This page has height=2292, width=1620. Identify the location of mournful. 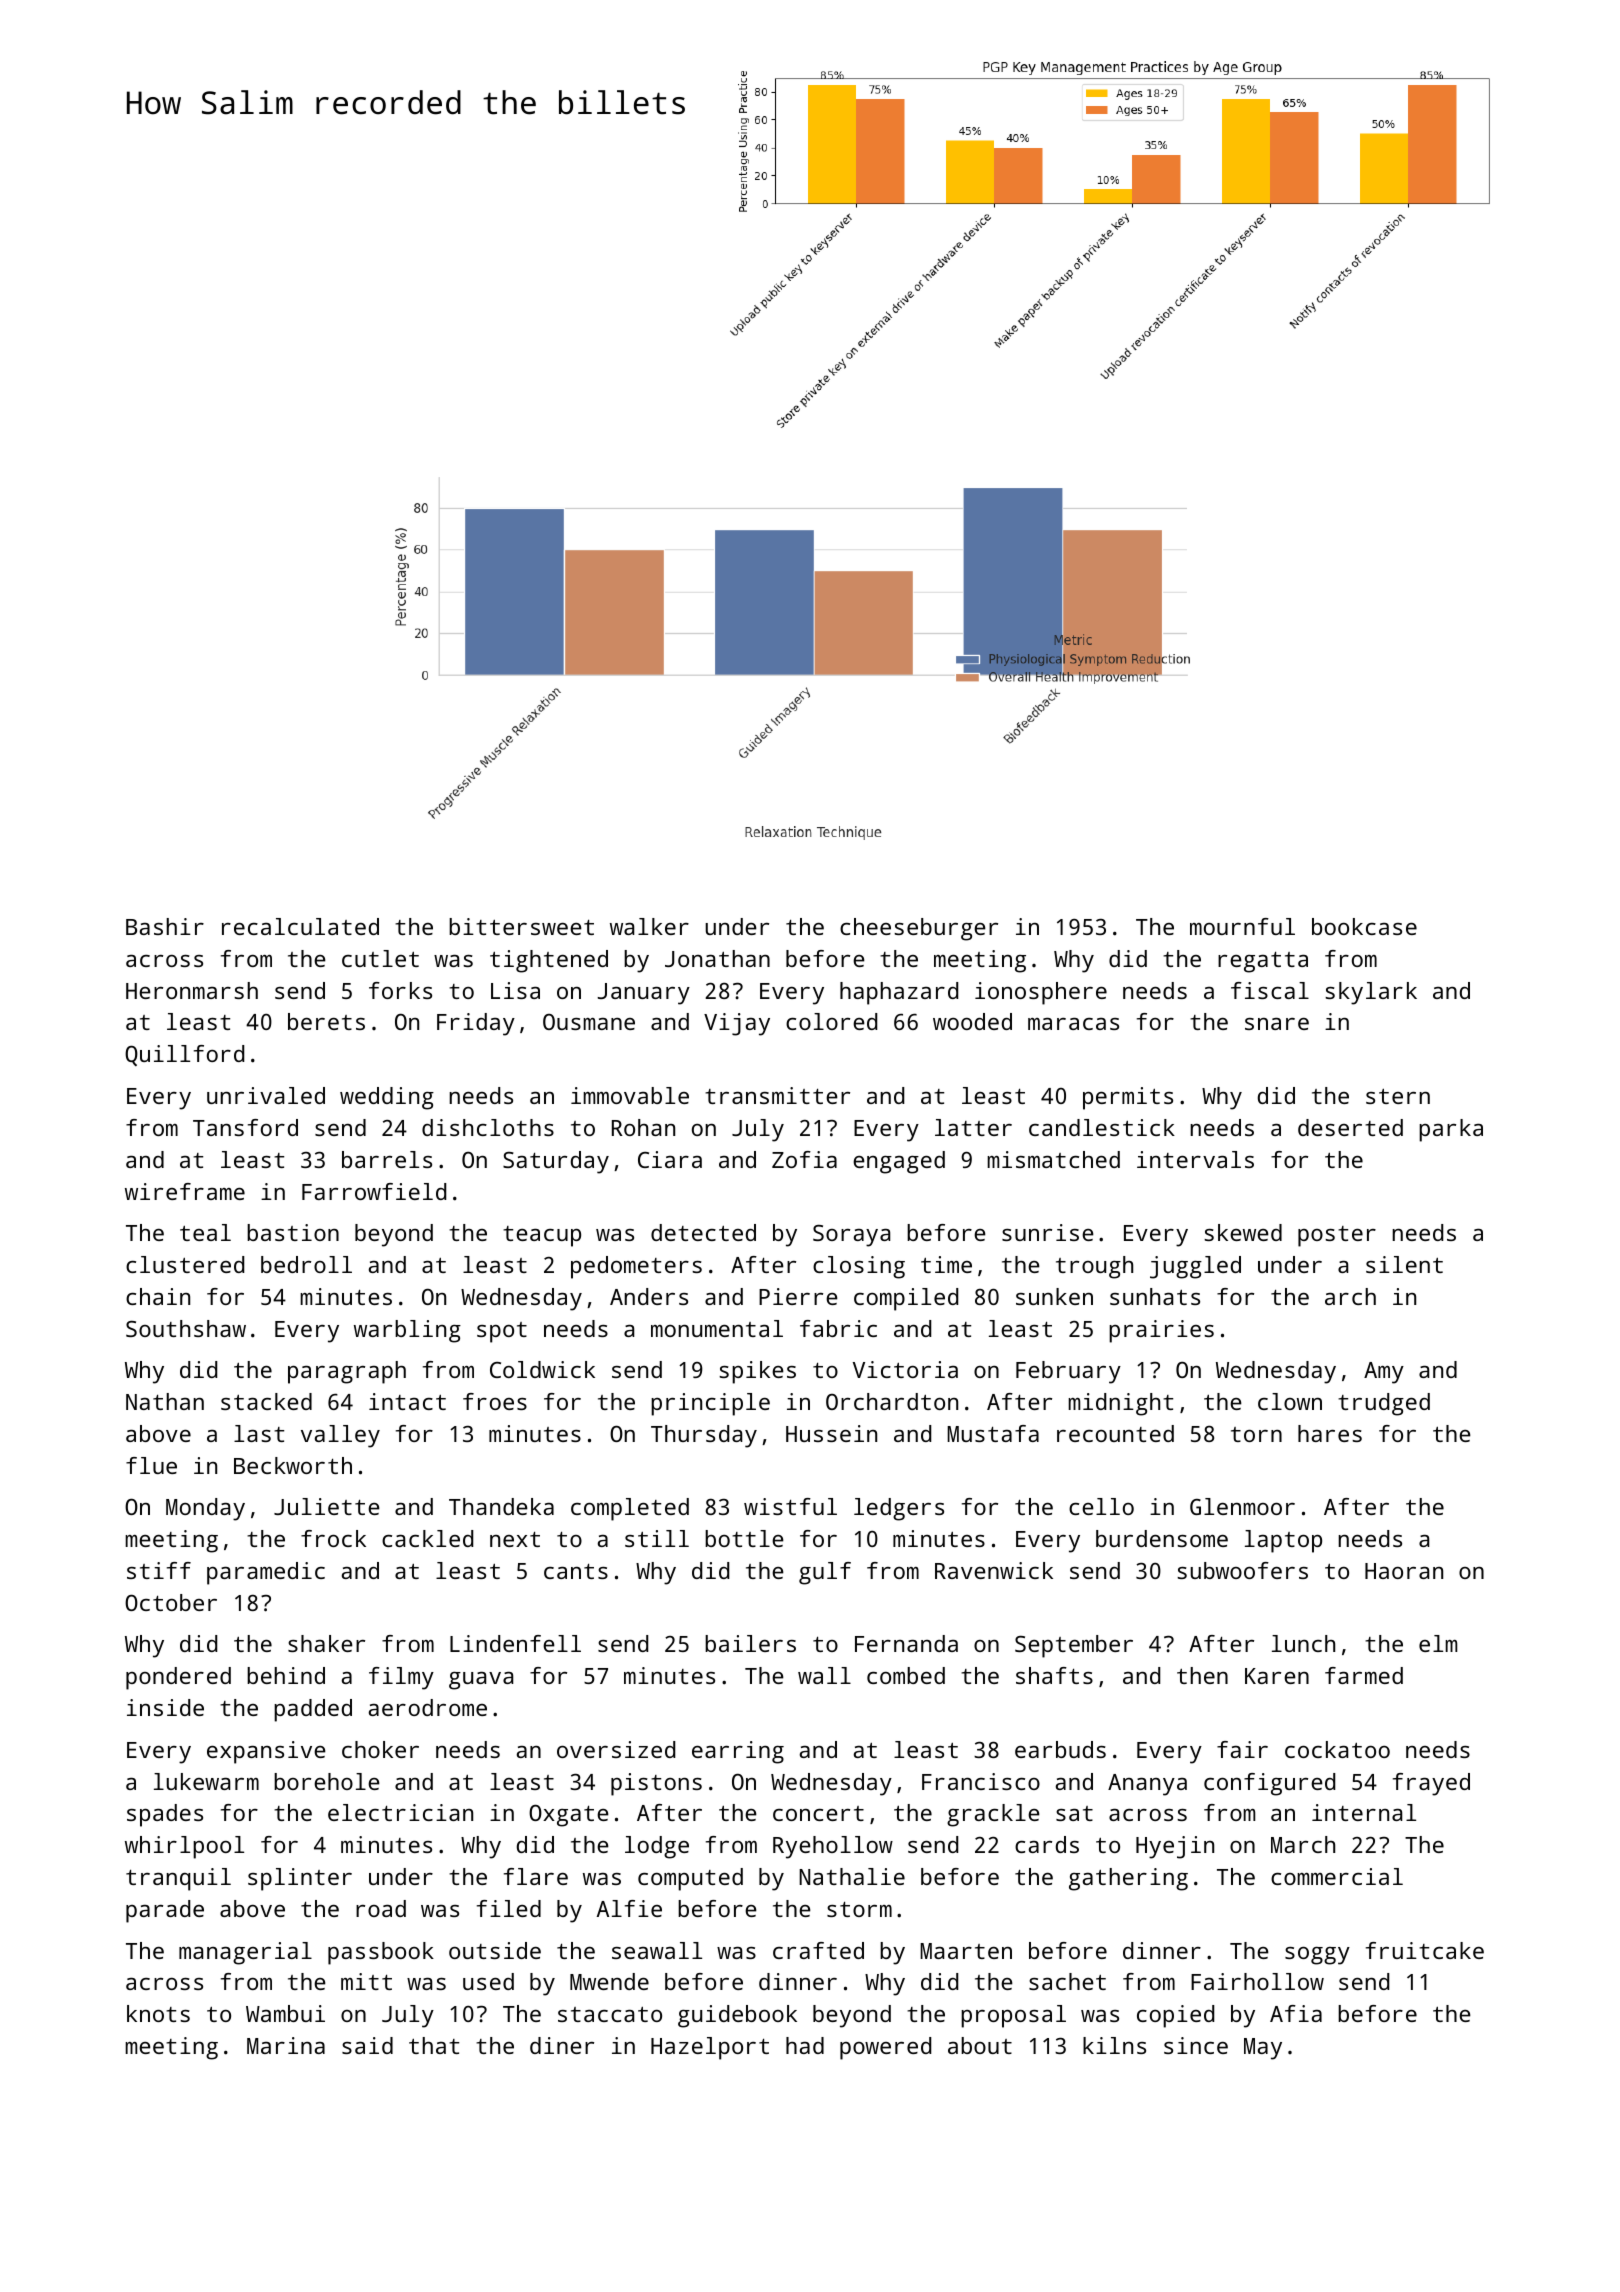
(1242, 926).
